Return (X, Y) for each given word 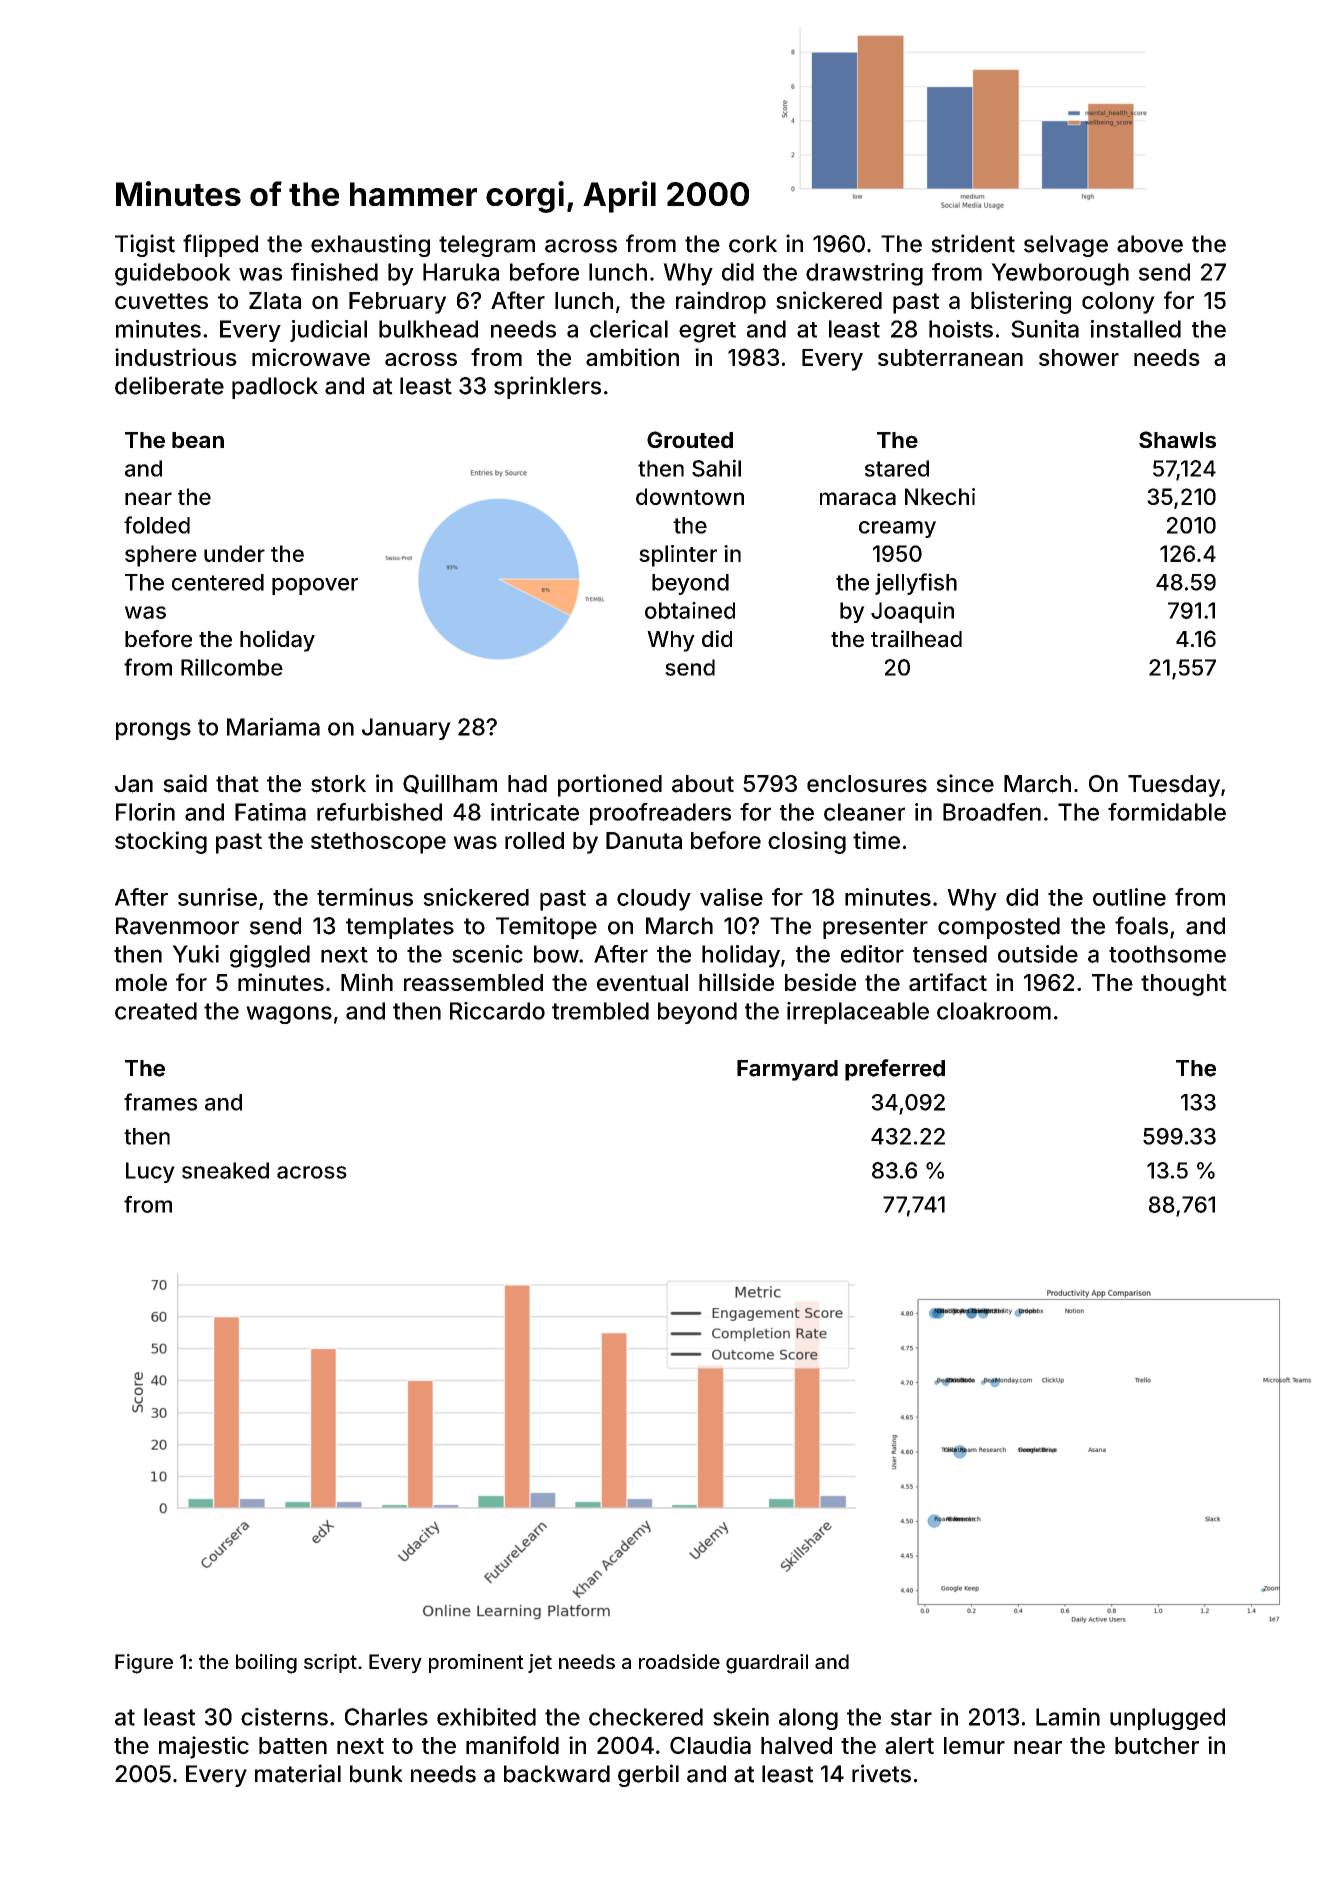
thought (1184, 985)
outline (1129, 897)
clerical (629, 329)
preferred (895, 1070)
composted (999, 928)
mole (141, 982)
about (703, 784)
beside (820, 982)
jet (540, 1663)
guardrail (767, 1664)
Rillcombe (232, 667)
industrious (176, 357)
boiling (266, 1664)
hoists (961, 329)
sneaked (225, 1170)
